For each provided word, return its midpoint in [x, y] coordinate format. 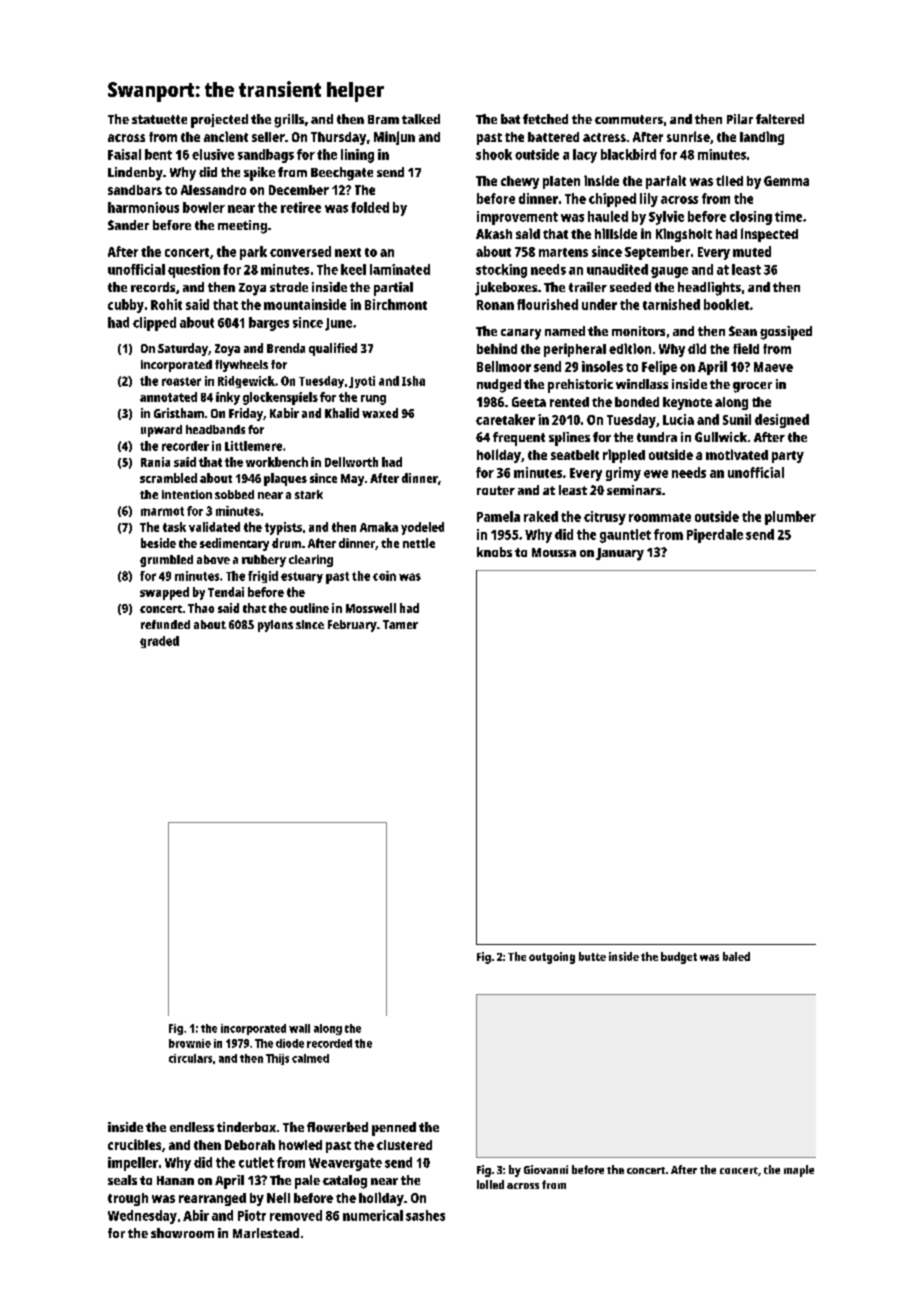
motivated [737, 454]
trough [128, 1199]
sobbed [234, 494]
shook [494, 154]
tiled [729, 180]
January [620, 554]
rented [569, 402]
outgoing [552, 958]
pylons [275, 626]
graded [159, 642]
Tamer [400, 624]
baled [736, 956]
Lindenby [135, 174]
